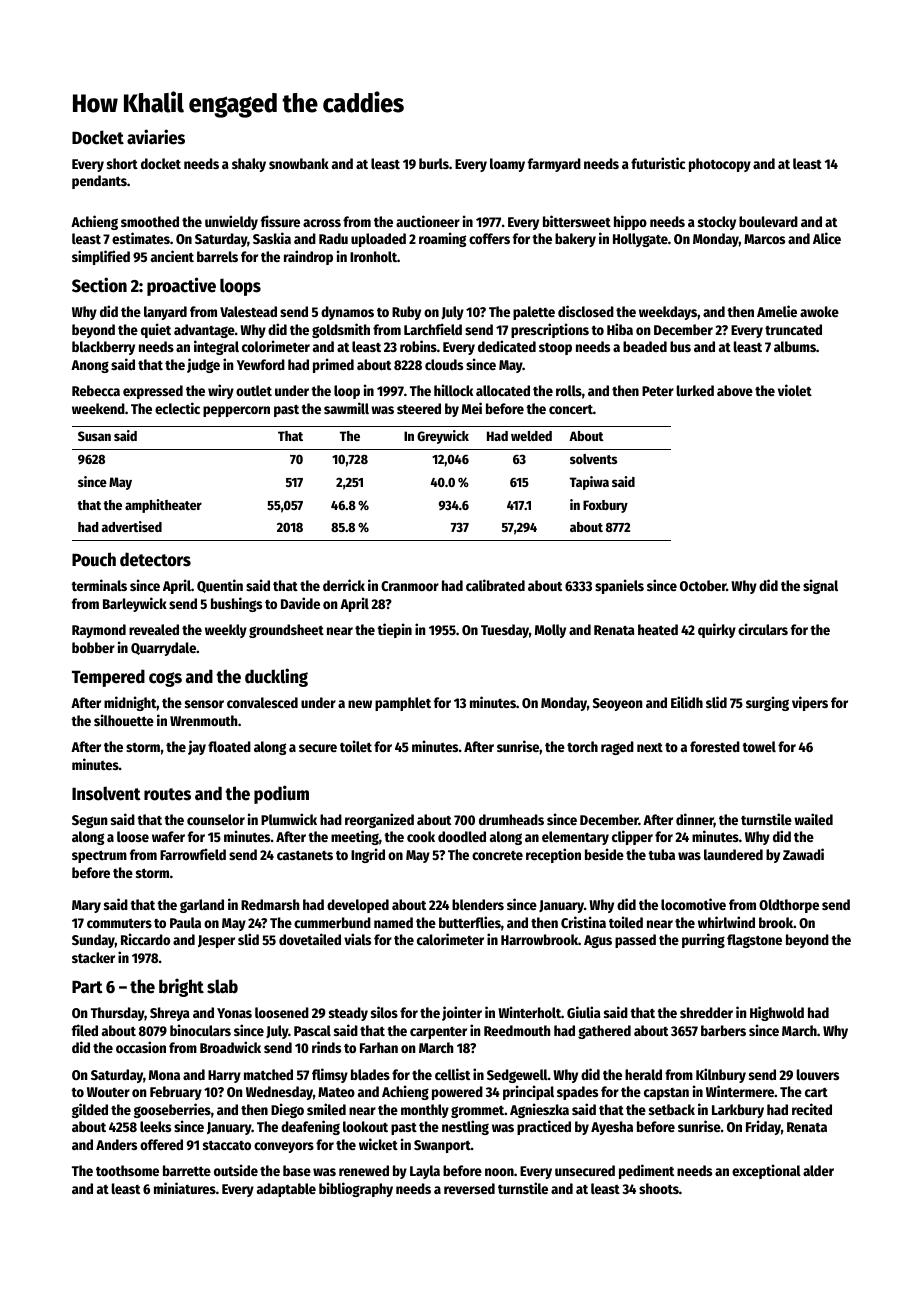  I want to click on miniatures, so click(185, 1188).
